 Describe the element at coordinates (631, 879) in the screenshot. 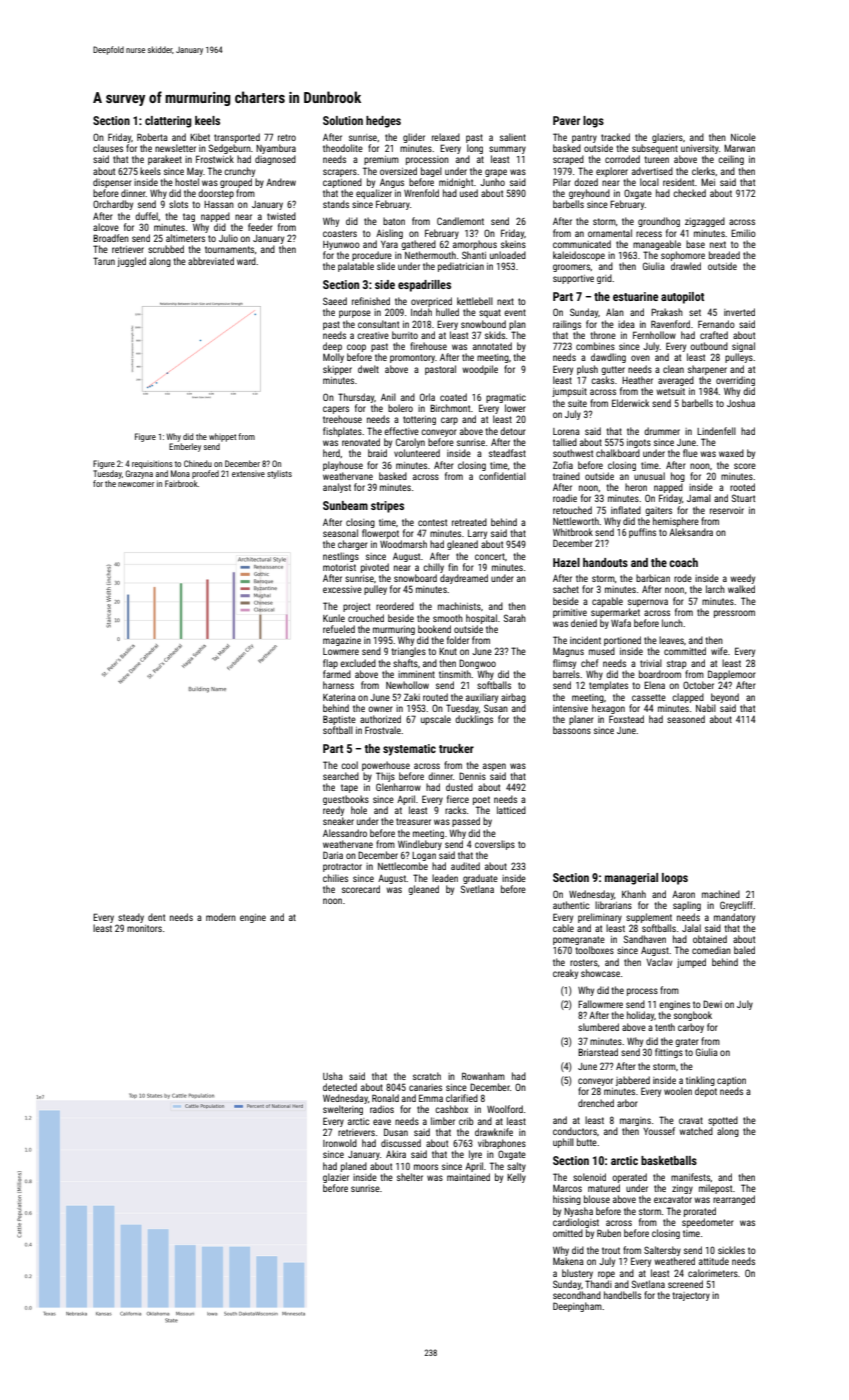

I see `managerial` at that location.
